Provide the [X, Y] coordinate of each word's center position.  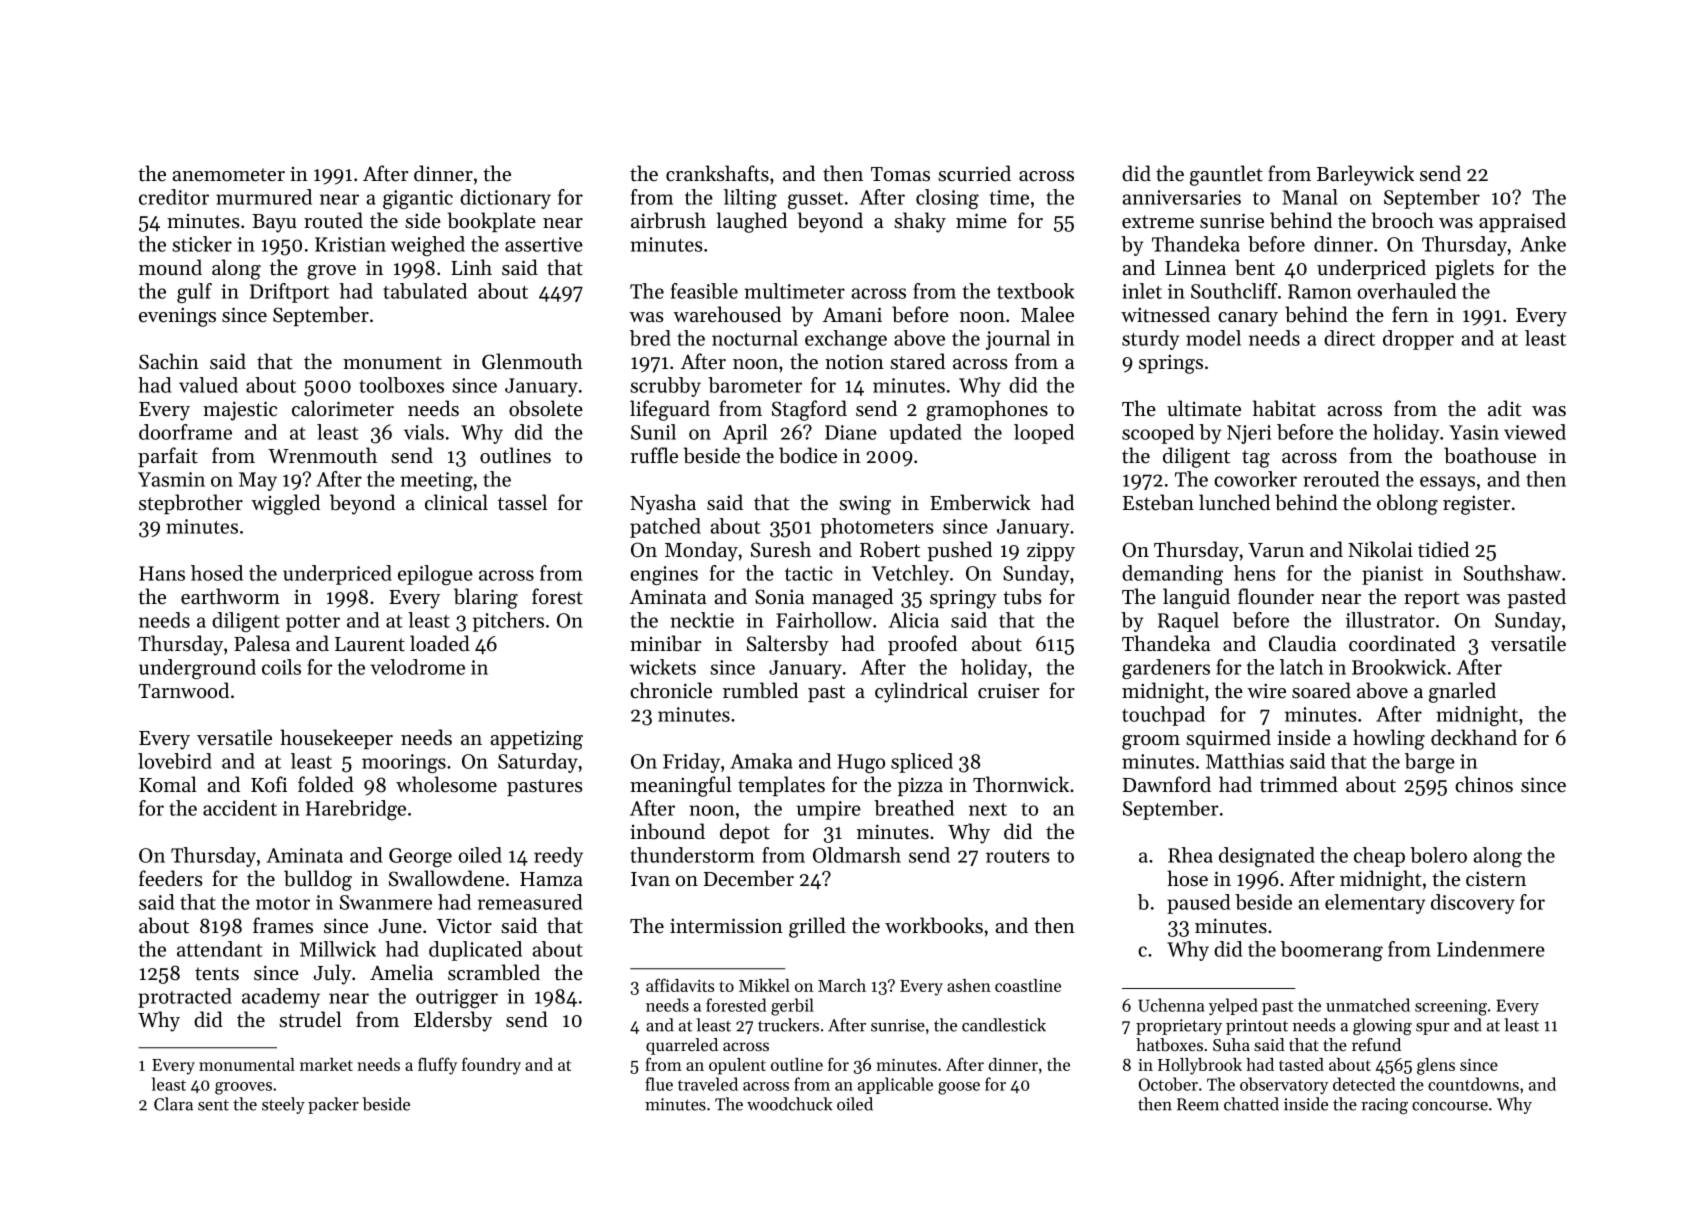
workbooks [934, 925]
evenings [177, 317]
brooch [1402, 220]
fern [1410, 314]
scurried [974, 173]
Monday [701, 551]
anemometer [228, 175]
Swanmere [386, 902]
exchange [846, 340]
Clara [173, 1104]
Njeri [1249, 434]
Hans [162, 573]
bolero [1438, 855]
